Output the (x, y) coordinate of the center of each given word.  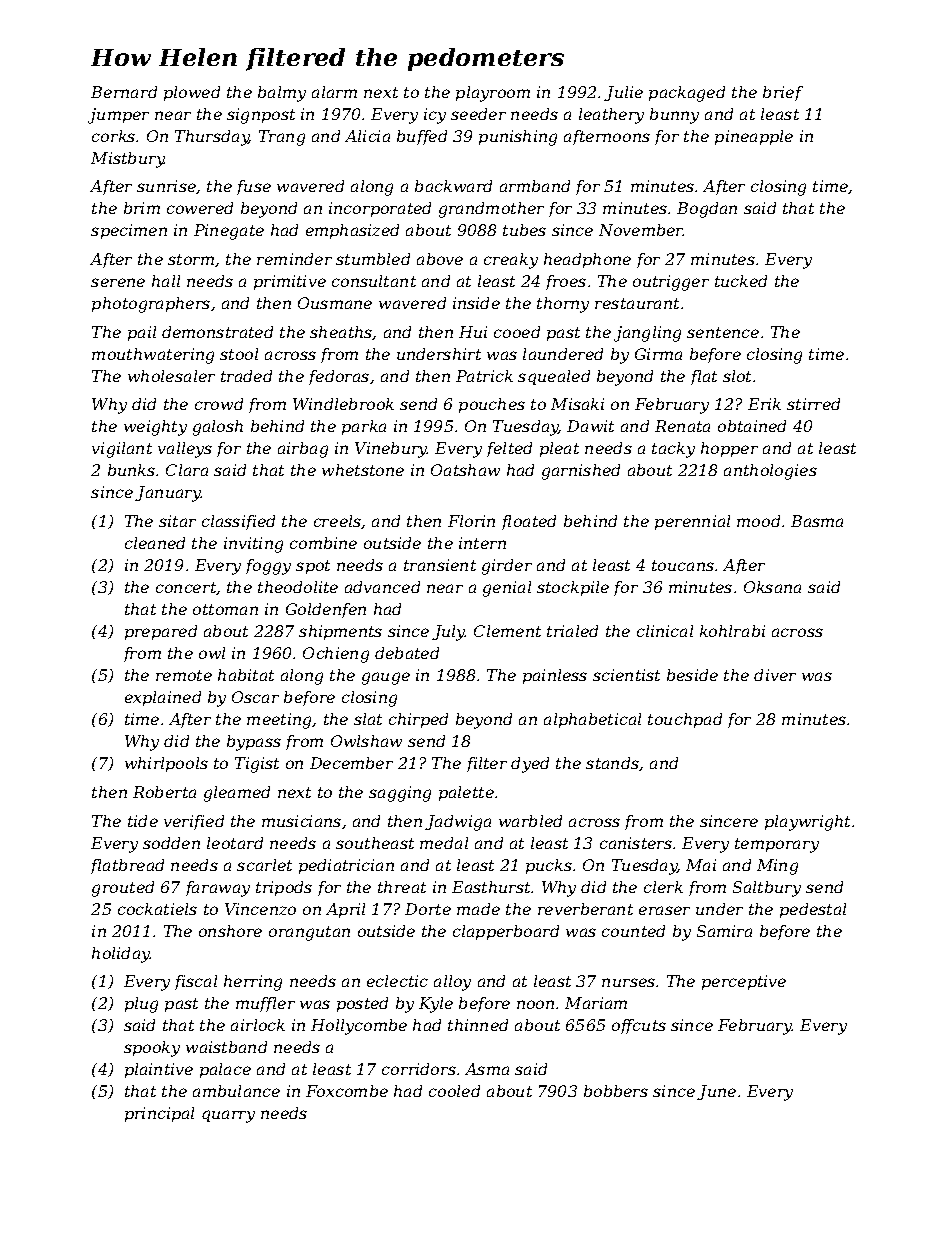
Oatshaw (465, 470)
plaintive (159, 1070)
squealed (554, 377)
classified (238, 522)
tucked (741, 281)
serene (118, 282)
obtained (752, 426)
